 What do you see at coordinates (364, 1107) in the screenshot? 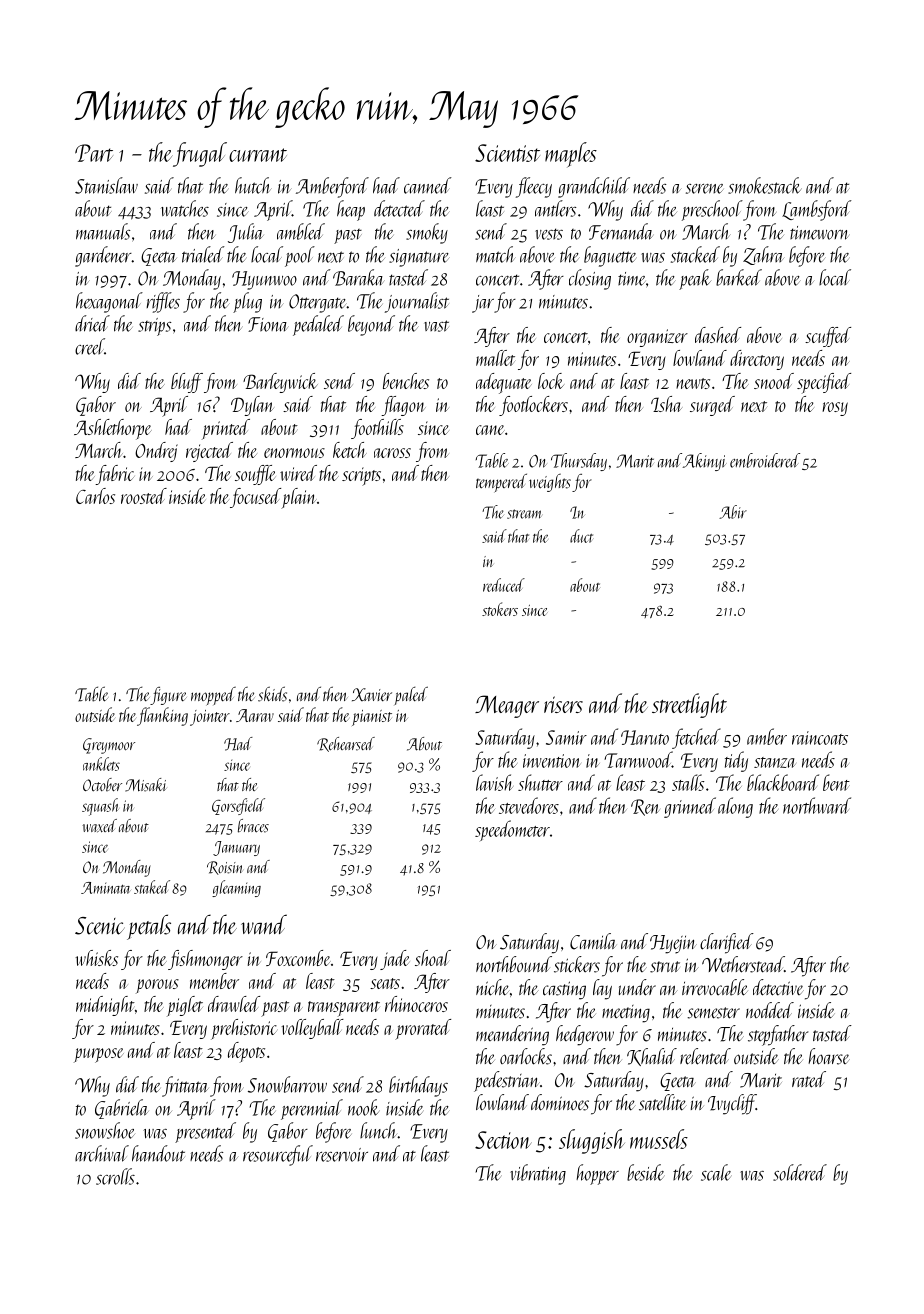
I see `nook` at bounding box center [364, 1107].
